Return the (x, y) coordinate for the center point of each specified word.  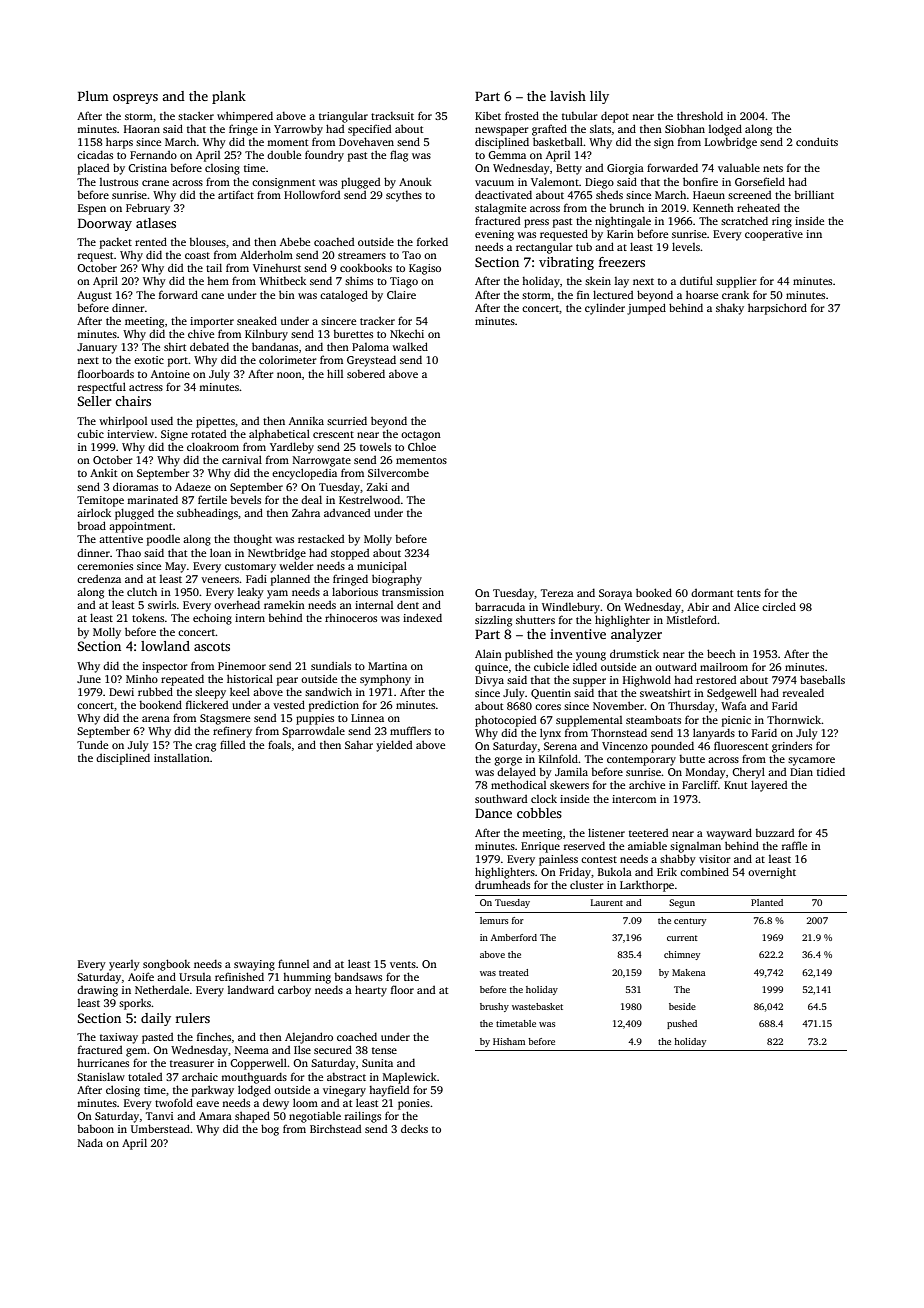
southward (501, 798)
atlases (156, 223)
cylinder (605, 309)
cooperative (774, 235)
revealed (803, 692)
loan (220, 552)
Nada (90, 1142)
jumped (646, 309)
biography (397, 580)
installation (182, 757)
